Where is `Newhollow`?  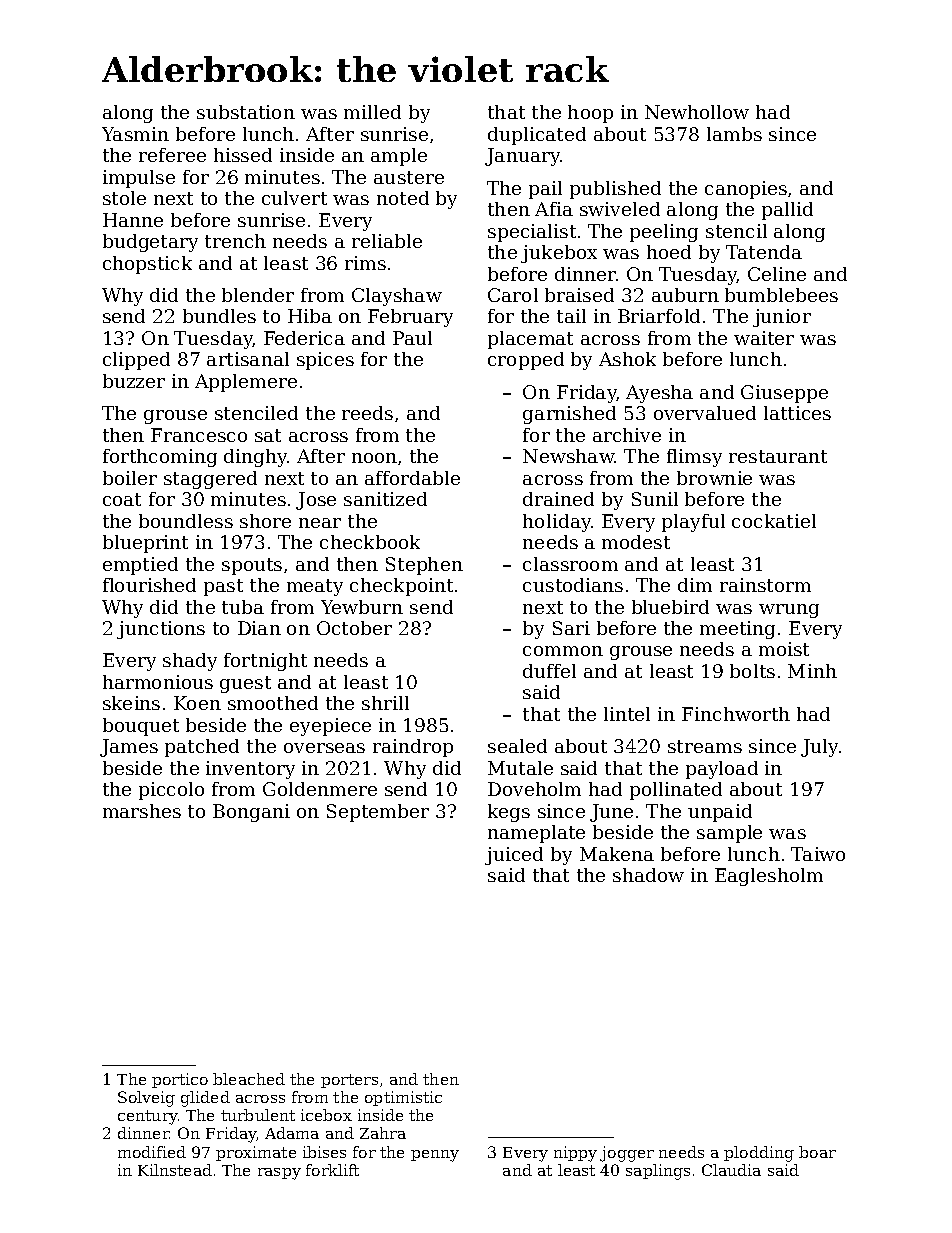
Newhollow is located at coordinates (697, 112).
